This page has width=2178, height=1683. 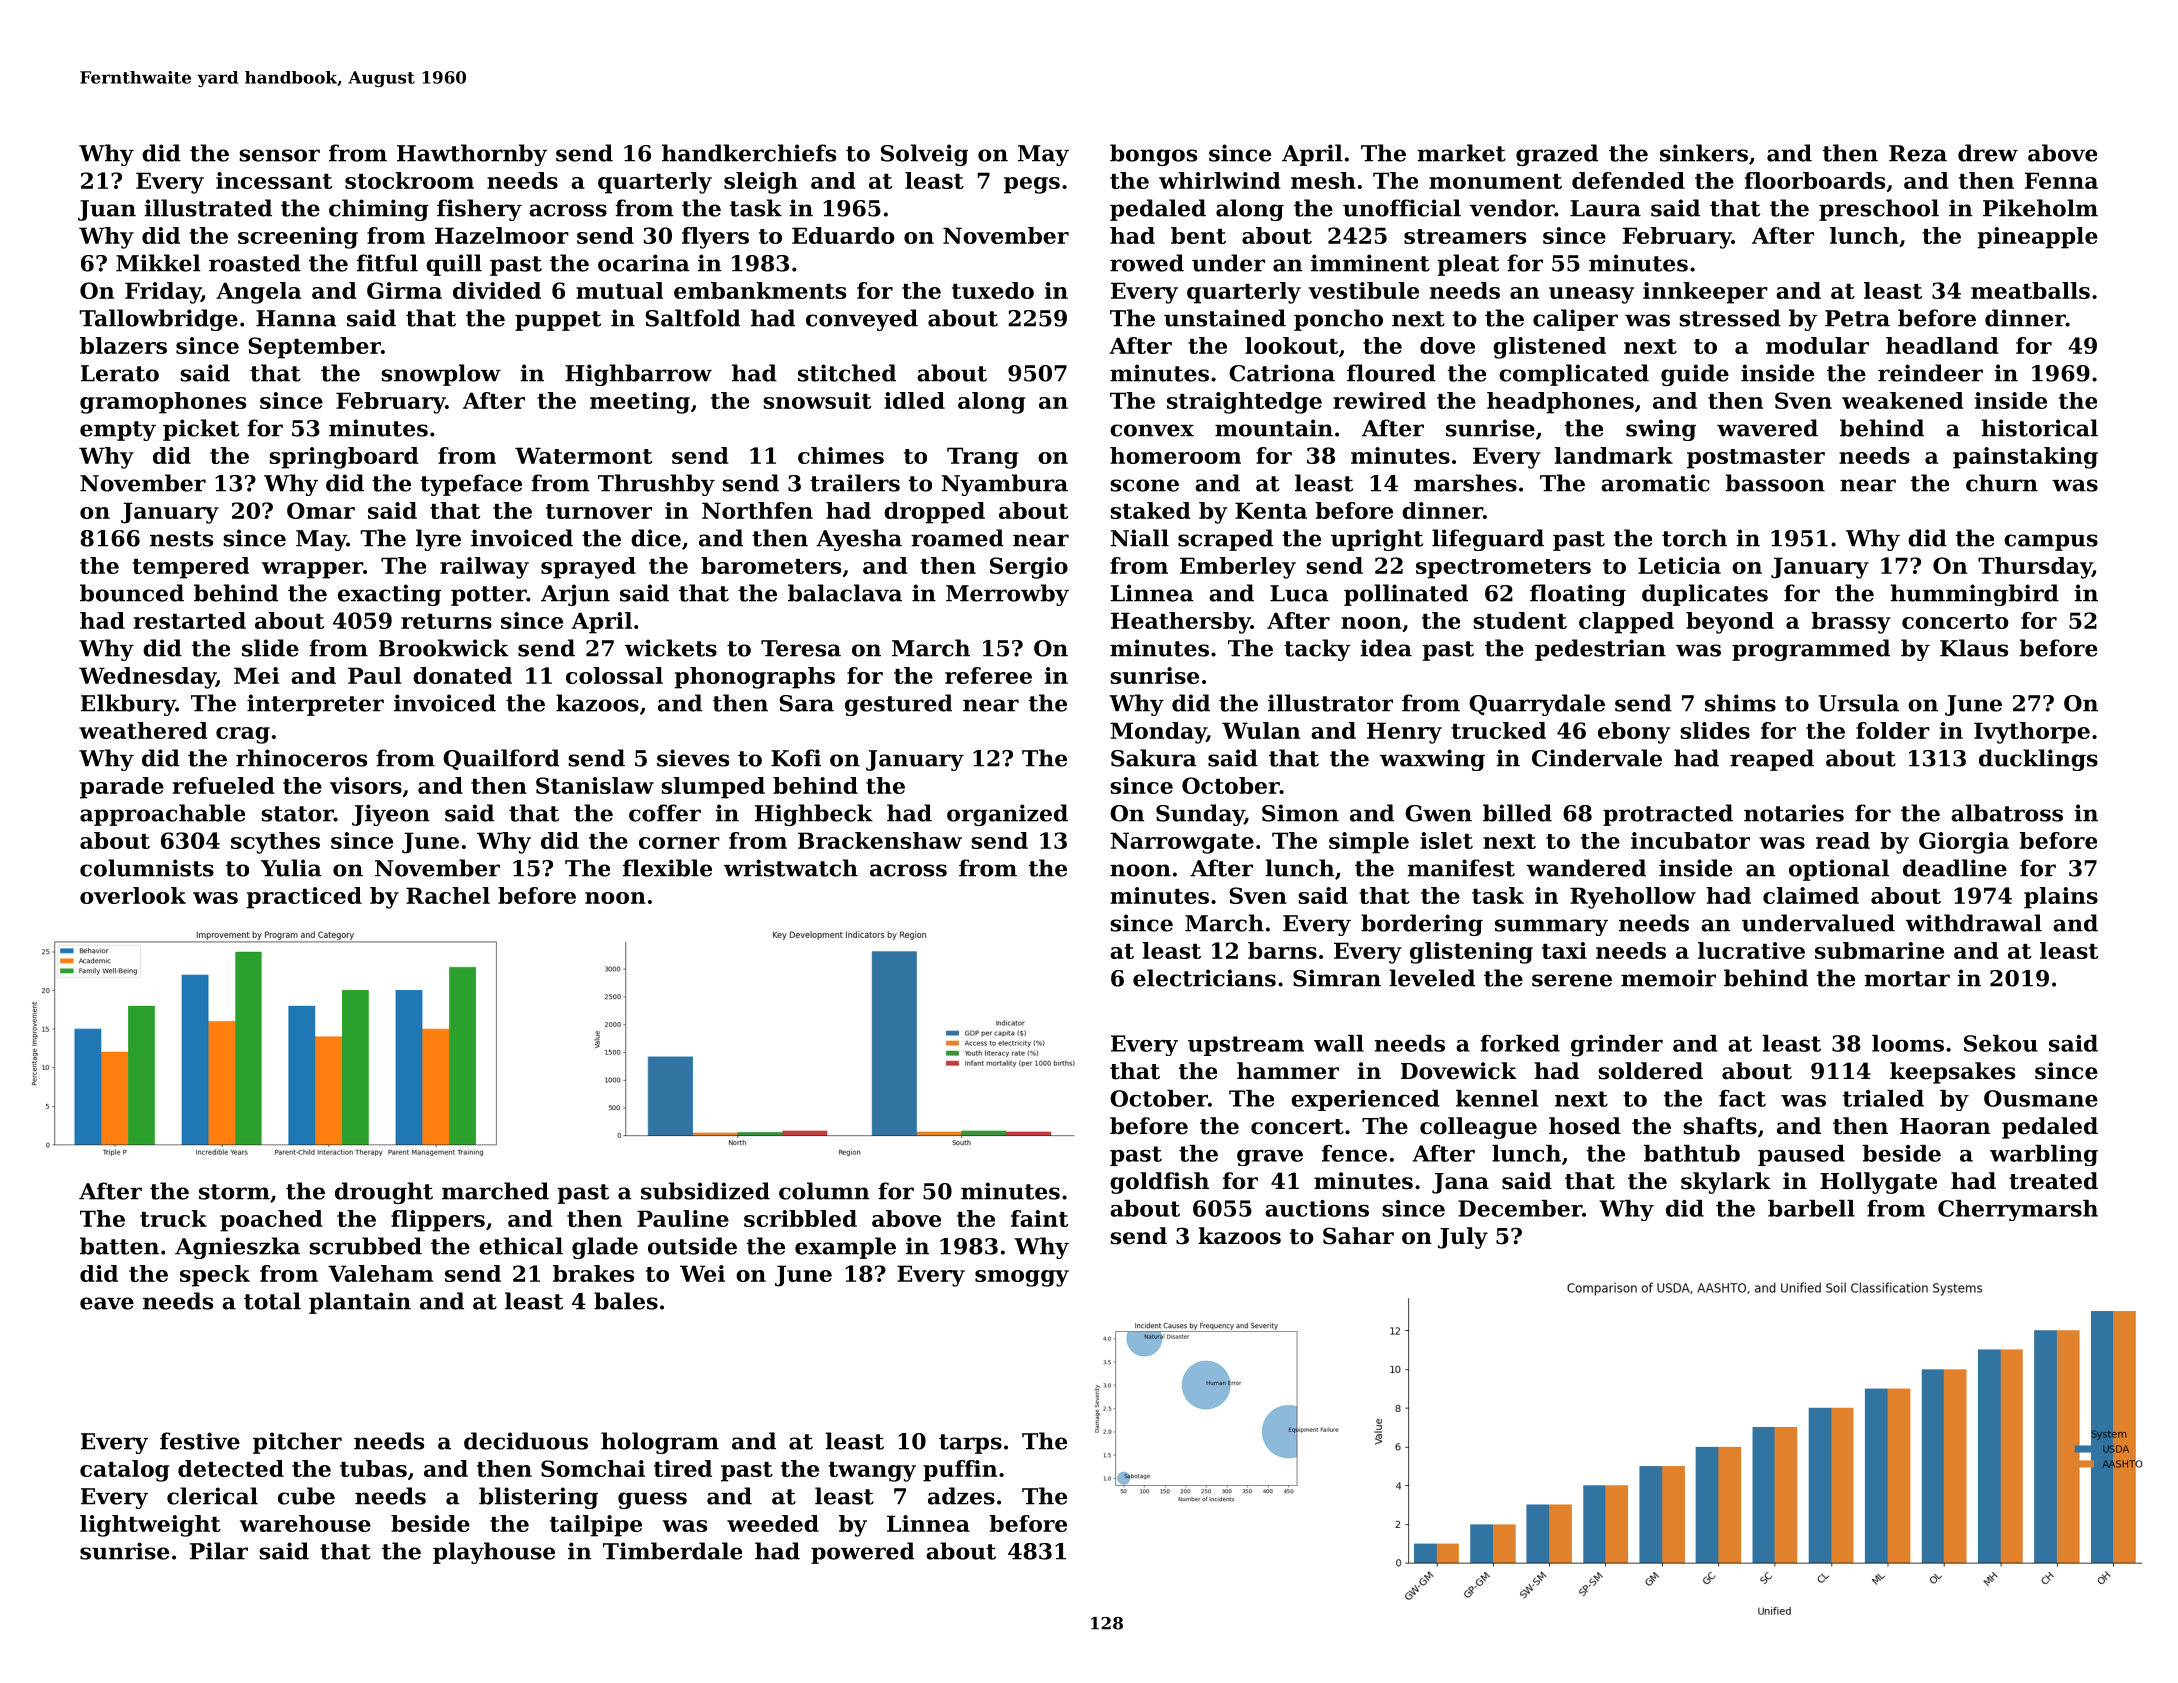 What do you see at coordinates (219, 1551) in the page?
I see `Pilar` at bounding box center [219, 1551].
